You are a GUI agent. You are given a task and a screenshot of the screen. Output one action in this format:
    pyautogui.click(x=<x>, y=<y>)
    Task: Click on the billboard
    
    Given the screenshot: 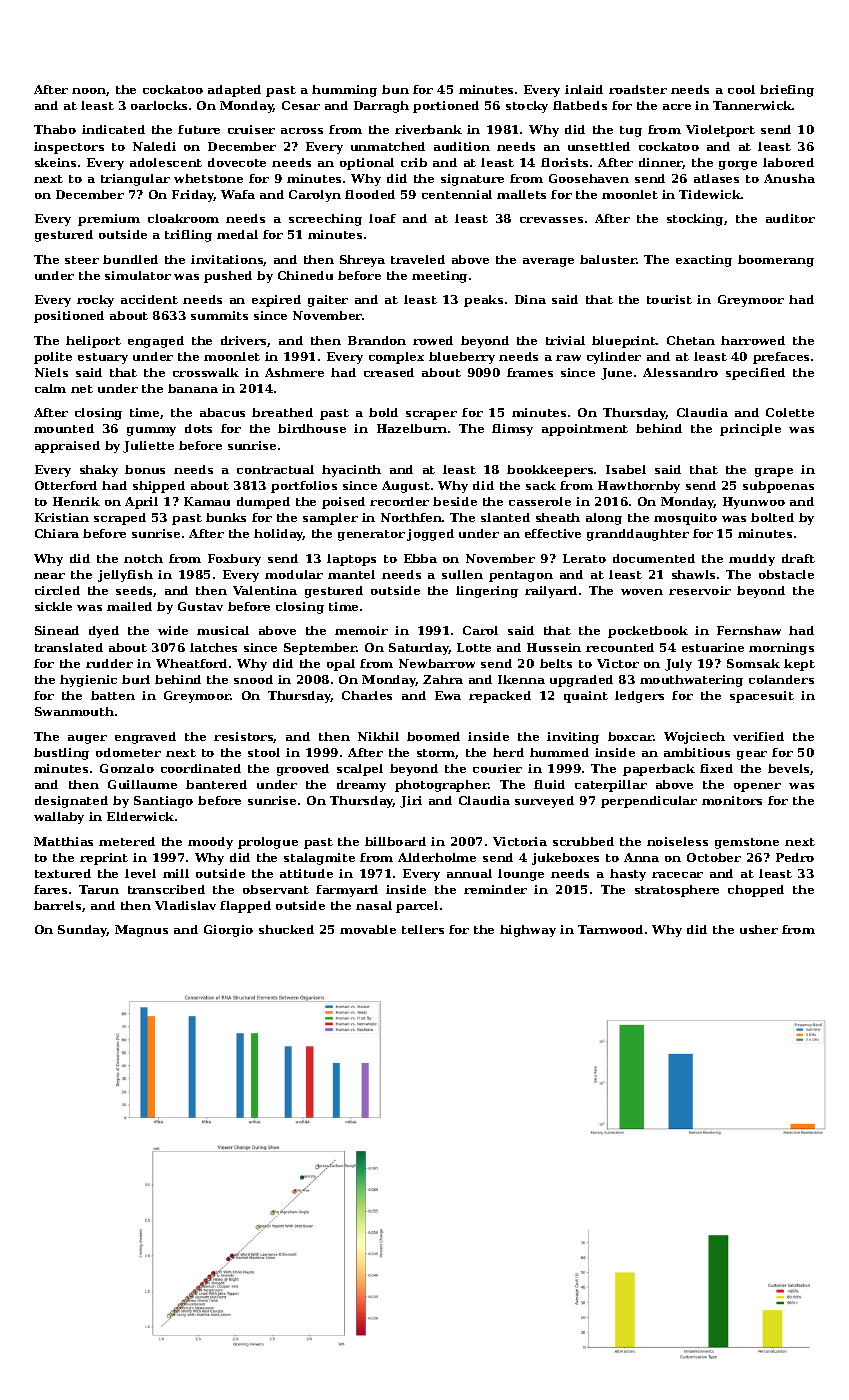 What is the action you would take?
    pyautogui.click(x=395, y=841)
